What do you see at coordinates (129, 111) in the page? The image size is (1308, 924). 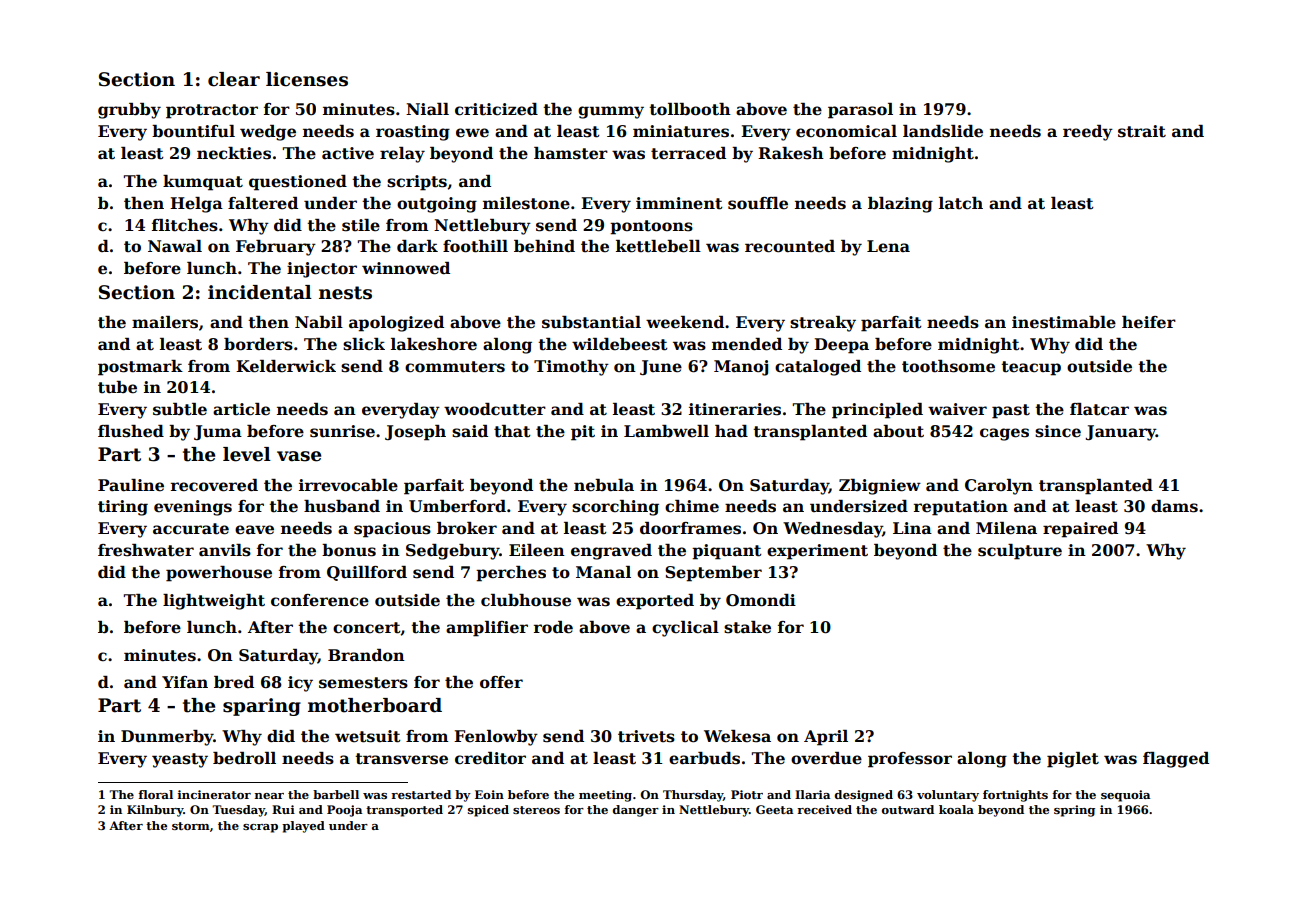 I see `grubby` at bounding box center [129, 111].
